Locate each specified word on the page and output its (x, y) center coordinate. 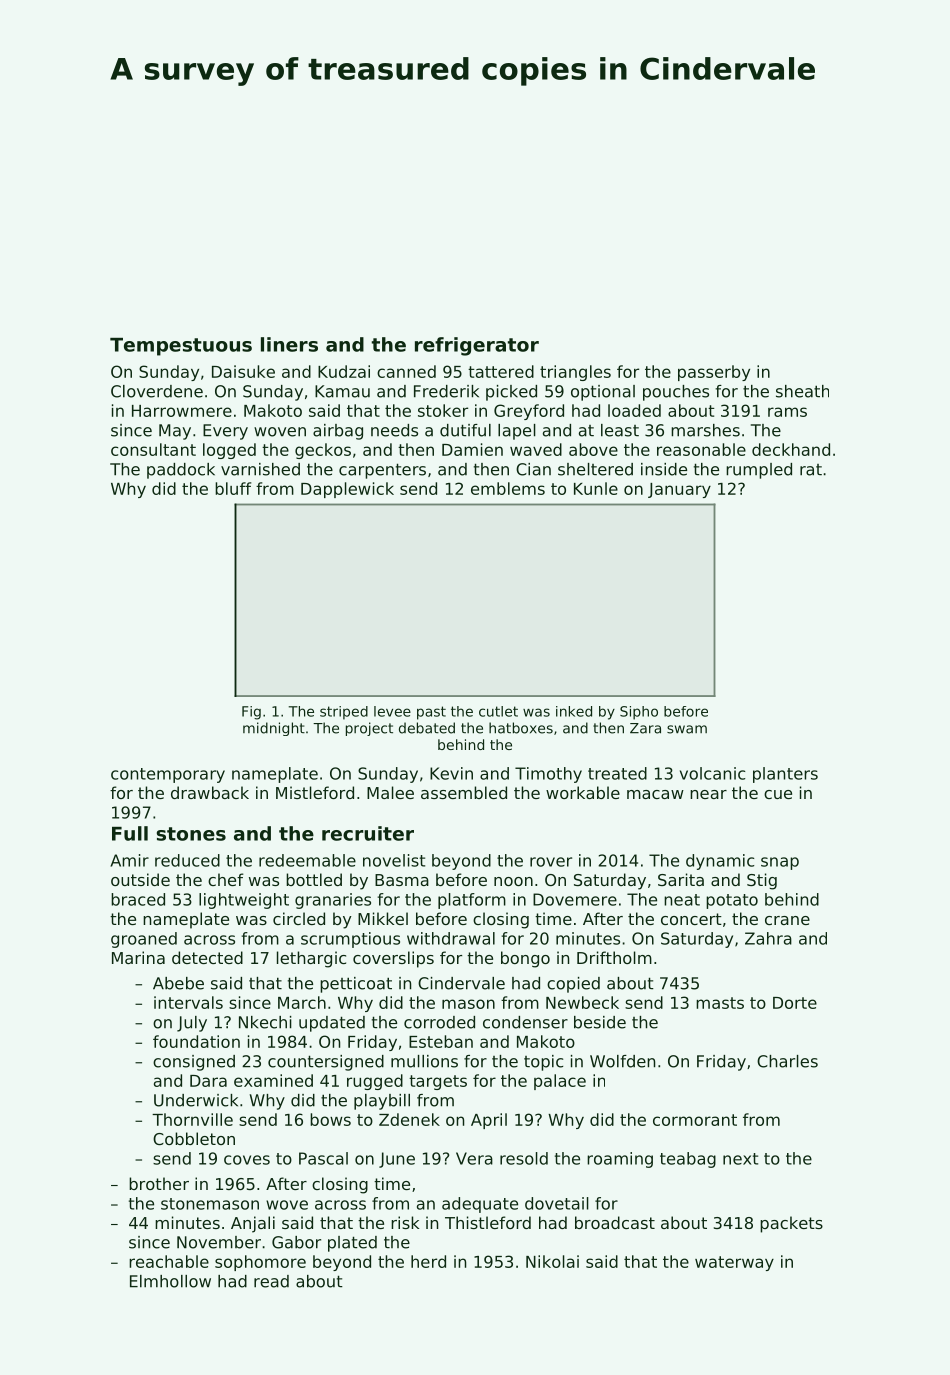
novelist (394, 860)
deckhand (791, 449)
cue (778, 794)
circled (299, 918)
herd (428, 1261)
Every (225, 432)
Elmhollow (170, 1281)
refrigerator (477, 346)
